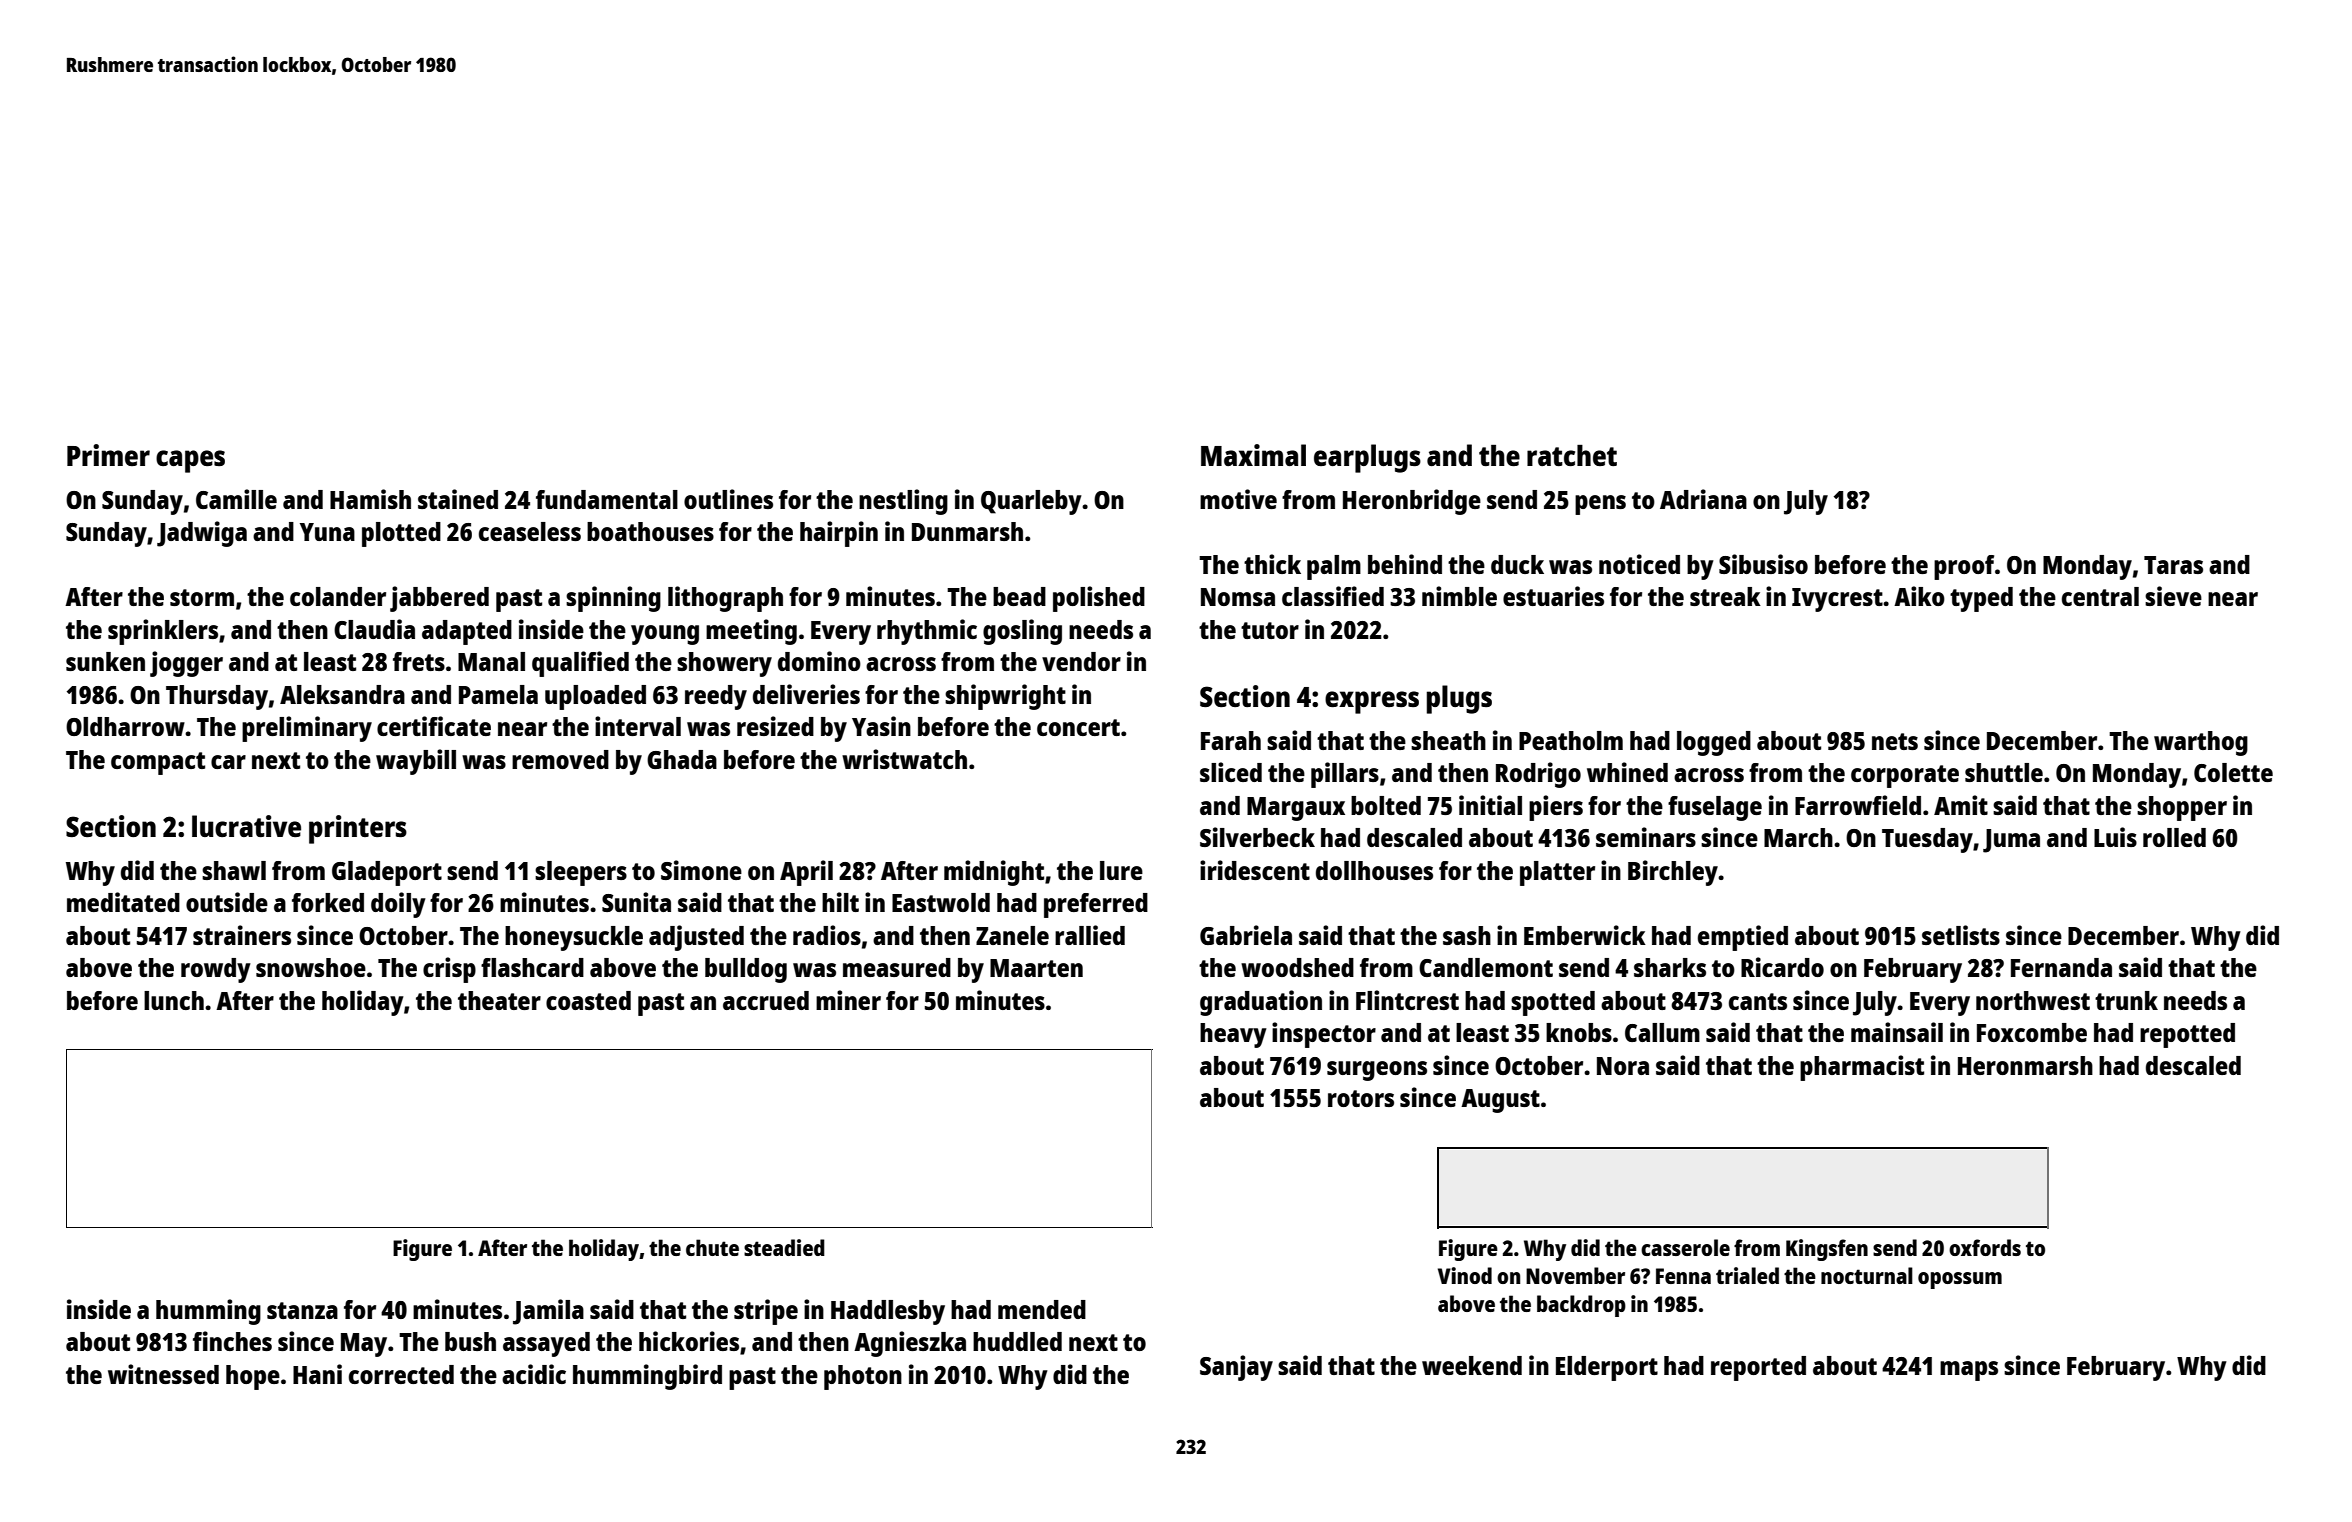 Image resolution: width=2352 pixels, height=1522 pixels. Describe the element at coordinates (458, 499) in the screenshot. I see `stained` at that location.
